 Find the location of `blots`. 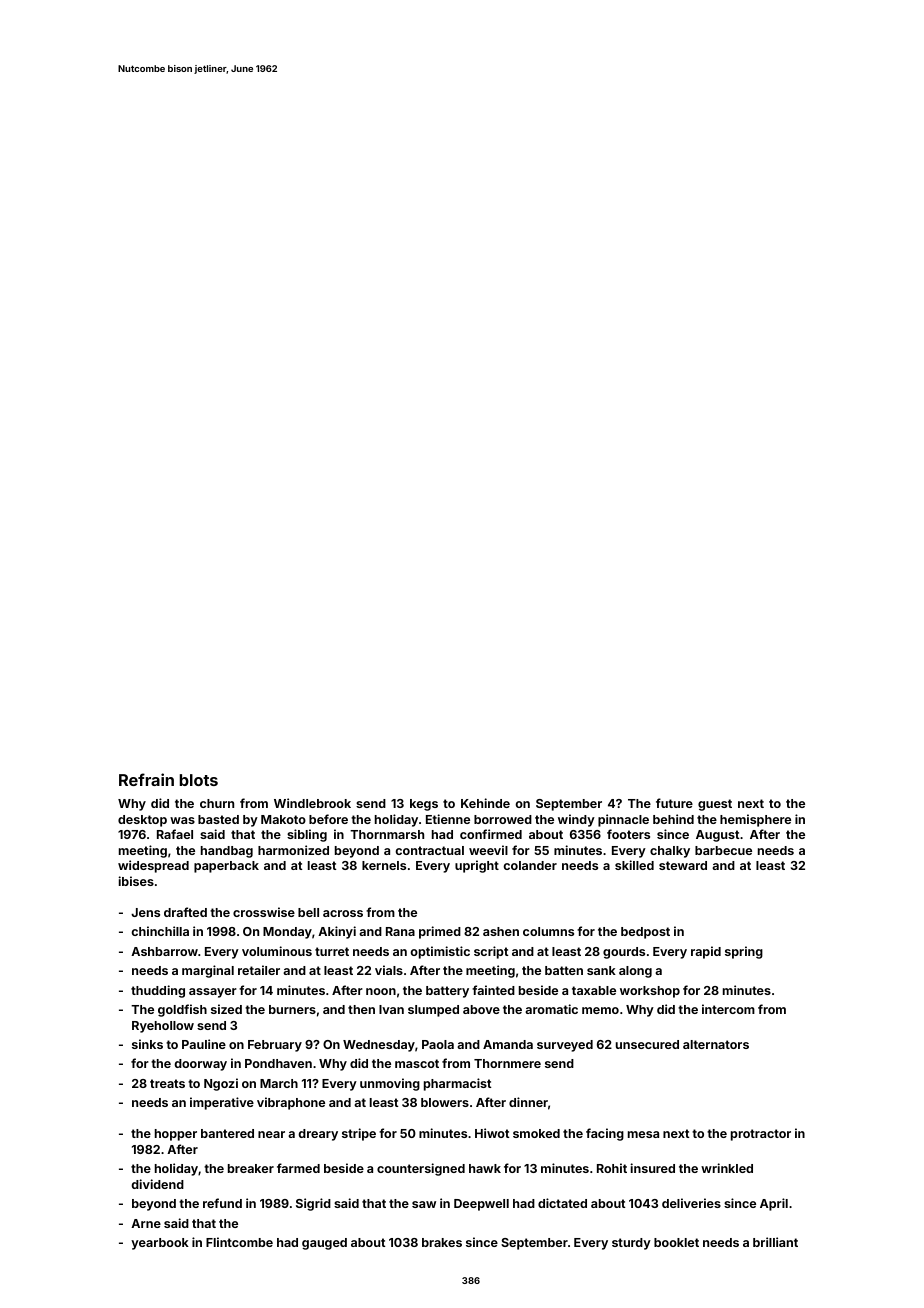

blots is located at coordinates (199, 780).
